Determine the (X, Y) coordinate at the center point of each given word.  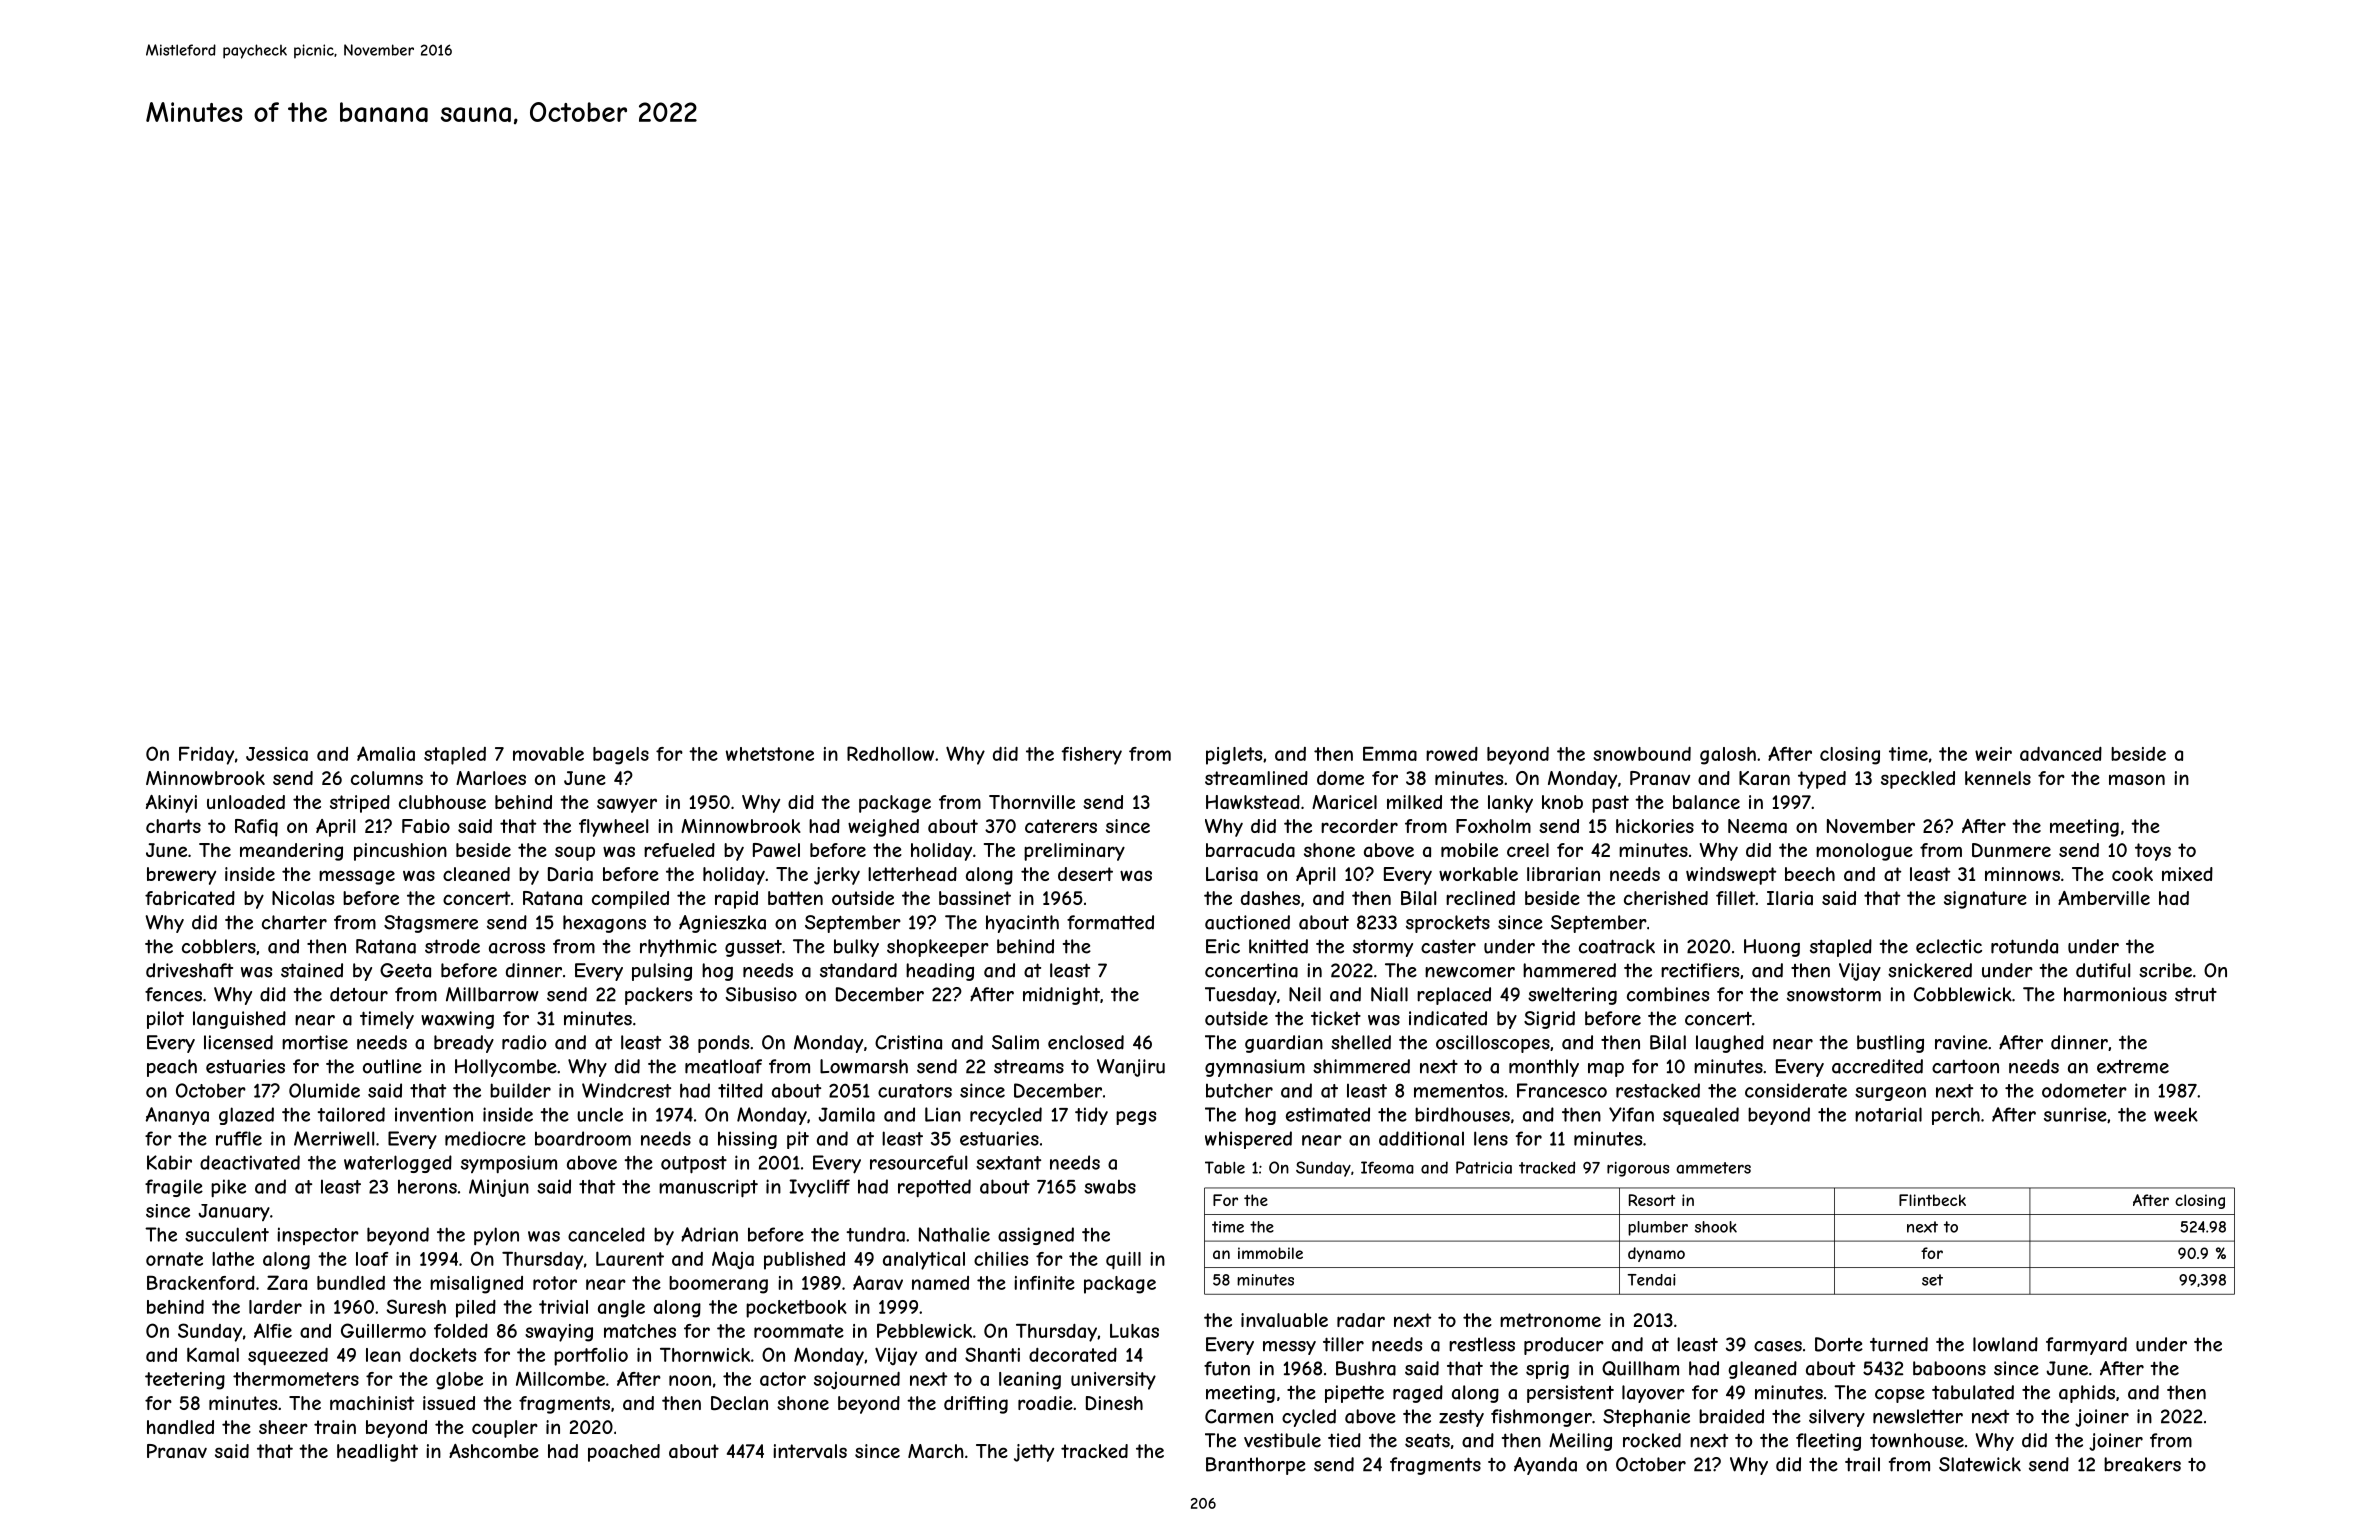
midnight (1061, 996)
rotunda (2024, 946)
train (335, 1427)
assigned (1036, 1236)
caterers (1061, 826)
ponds (723, 1044)
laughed (1730, 1044)
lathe (233, 1259)
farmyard (2086, 1346)
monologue (1864, 852)
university (1113, 1381)
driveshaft (189, 970)
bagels (621, 756)
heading (940, 972)
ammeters (1713, 1168)
